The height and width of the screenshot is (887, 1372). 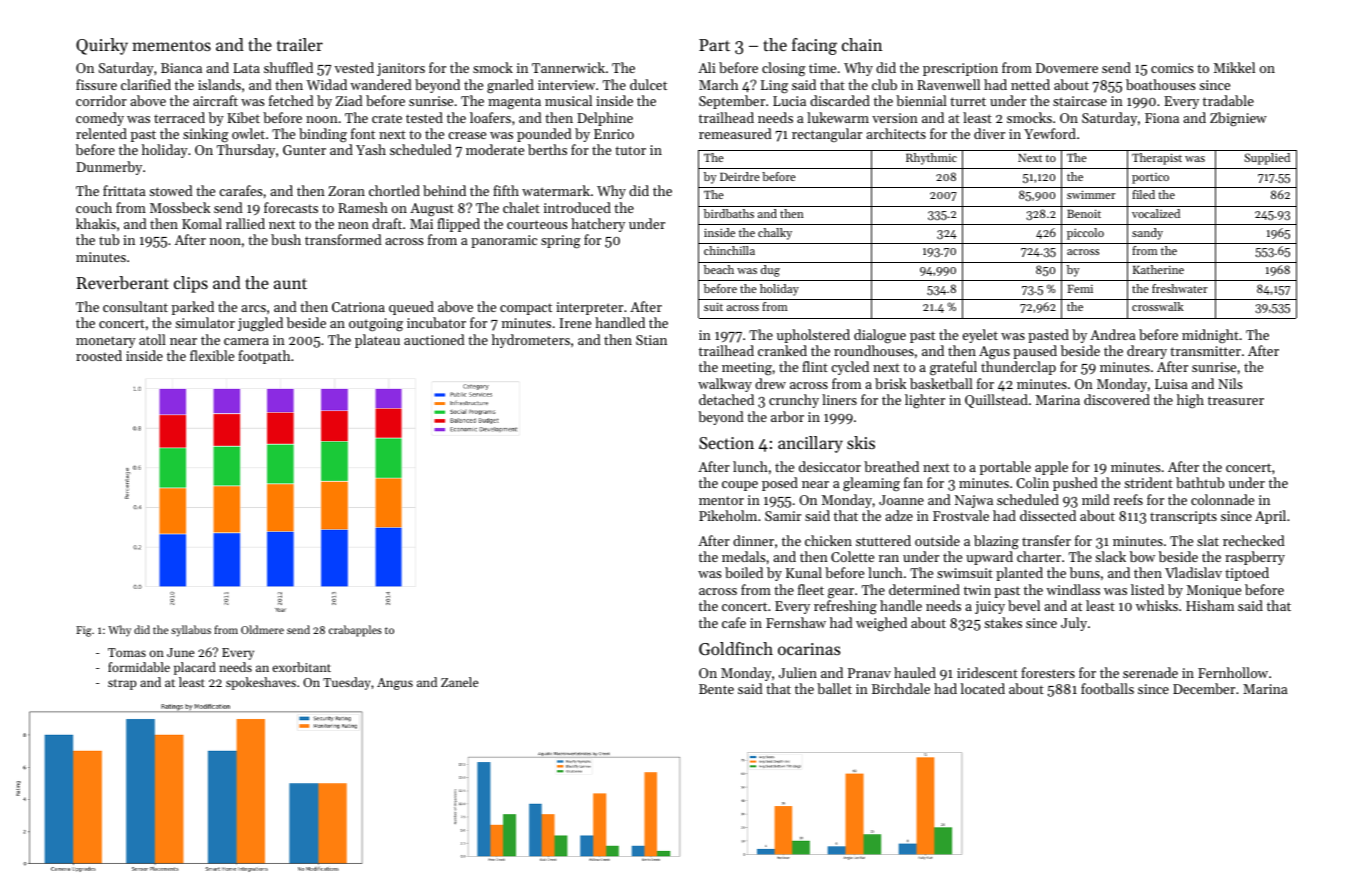 What do you see at coordinates (264, 357) in the screenshot?
I see `footpath` at bounding box center [264, 357].
